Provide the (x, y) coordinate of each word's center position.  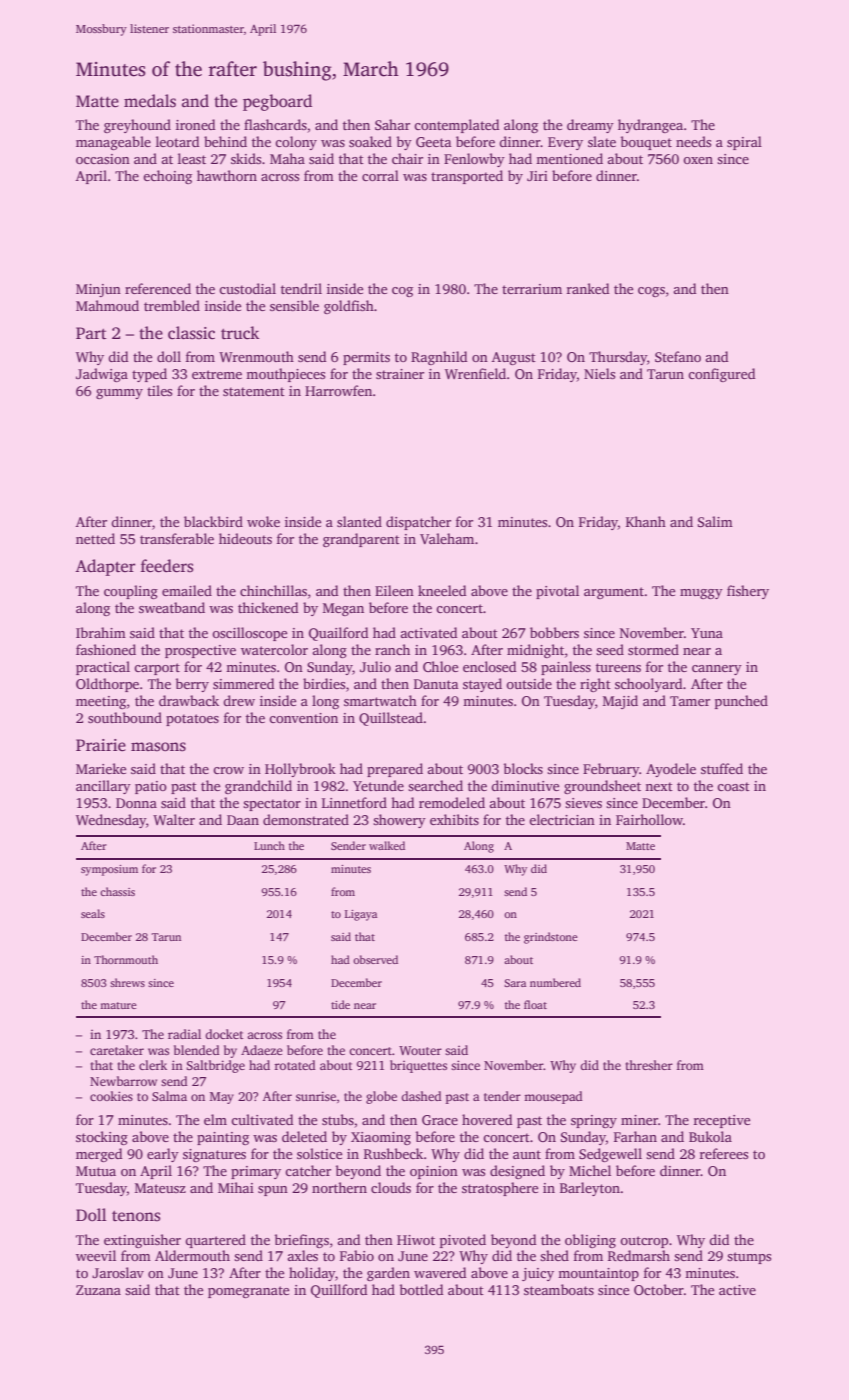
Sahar (392, 124)
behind (225, 141)
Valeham (447, 538)
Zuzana (98, 1290)
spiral (744, 143)
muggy (701, 594)
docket (224, 1034)
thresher (649, 1065)
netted (95, 538)
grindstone (551, 938)
